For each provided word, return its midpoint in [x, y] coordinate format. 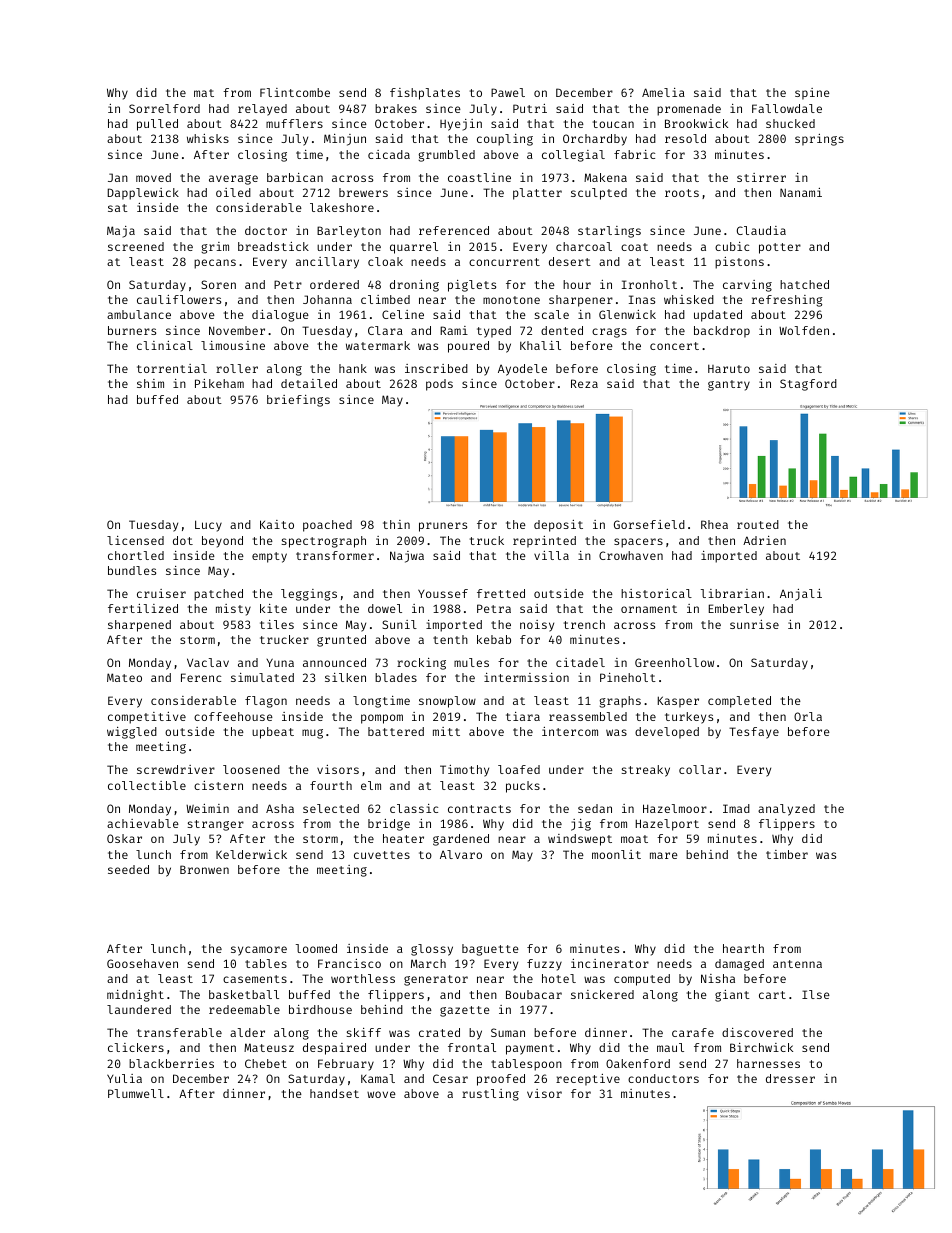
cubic [732, 246]
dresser [790, 1078]
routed [758, 524]
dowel [385, 608]
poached [327, 526]
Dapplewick [143, 194]
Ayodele [522, 370]
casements [255, 979]
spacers [638, 543]
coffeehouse [233, 716]
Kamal [378, 1078]
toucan [613, 124]
